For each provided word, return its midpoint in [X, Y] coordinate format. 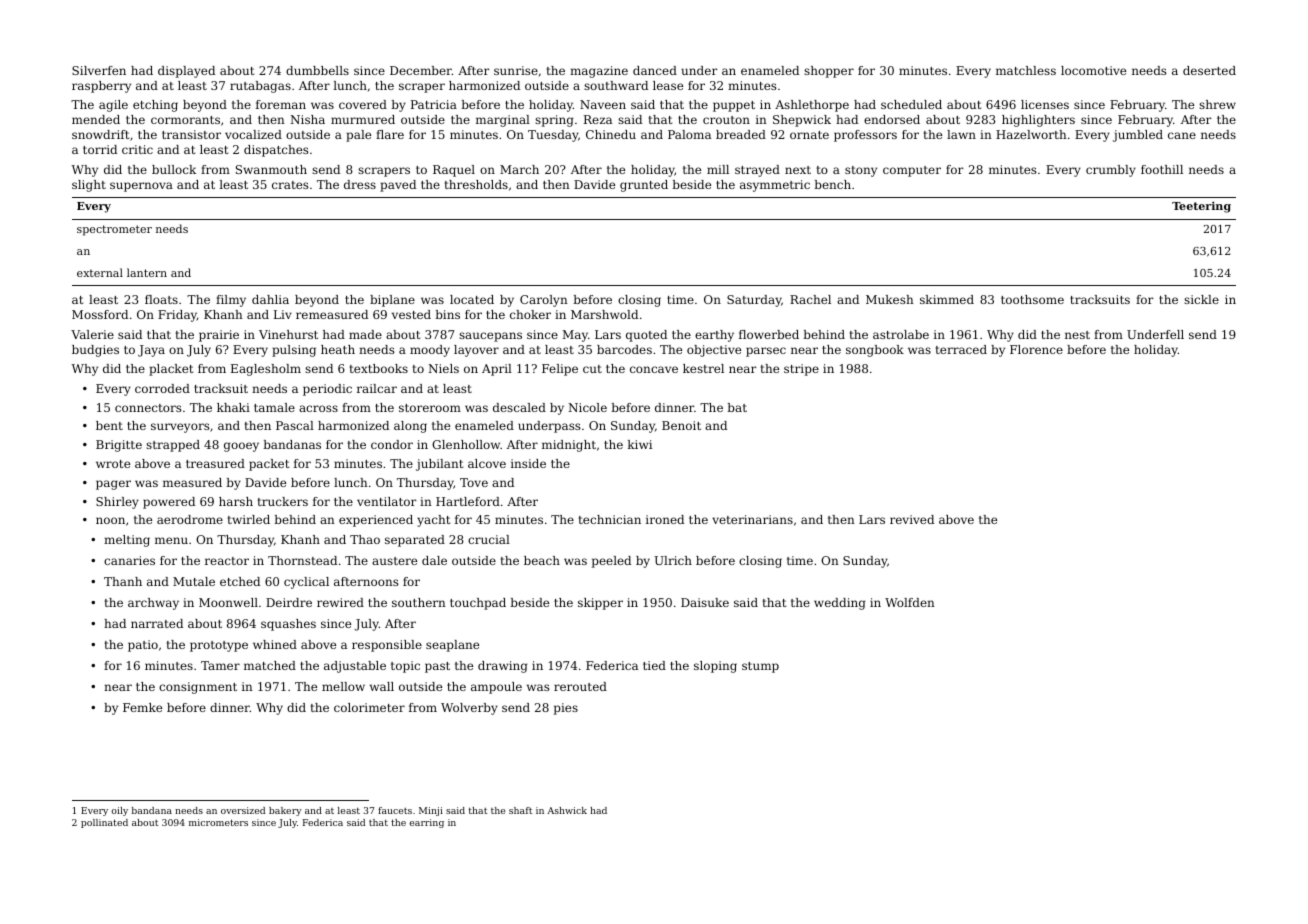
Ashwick [567, 810]
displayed [186, 72]
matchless [1026, 70]
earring [427, 823]
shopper [829, 72]
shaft [521, 810]
